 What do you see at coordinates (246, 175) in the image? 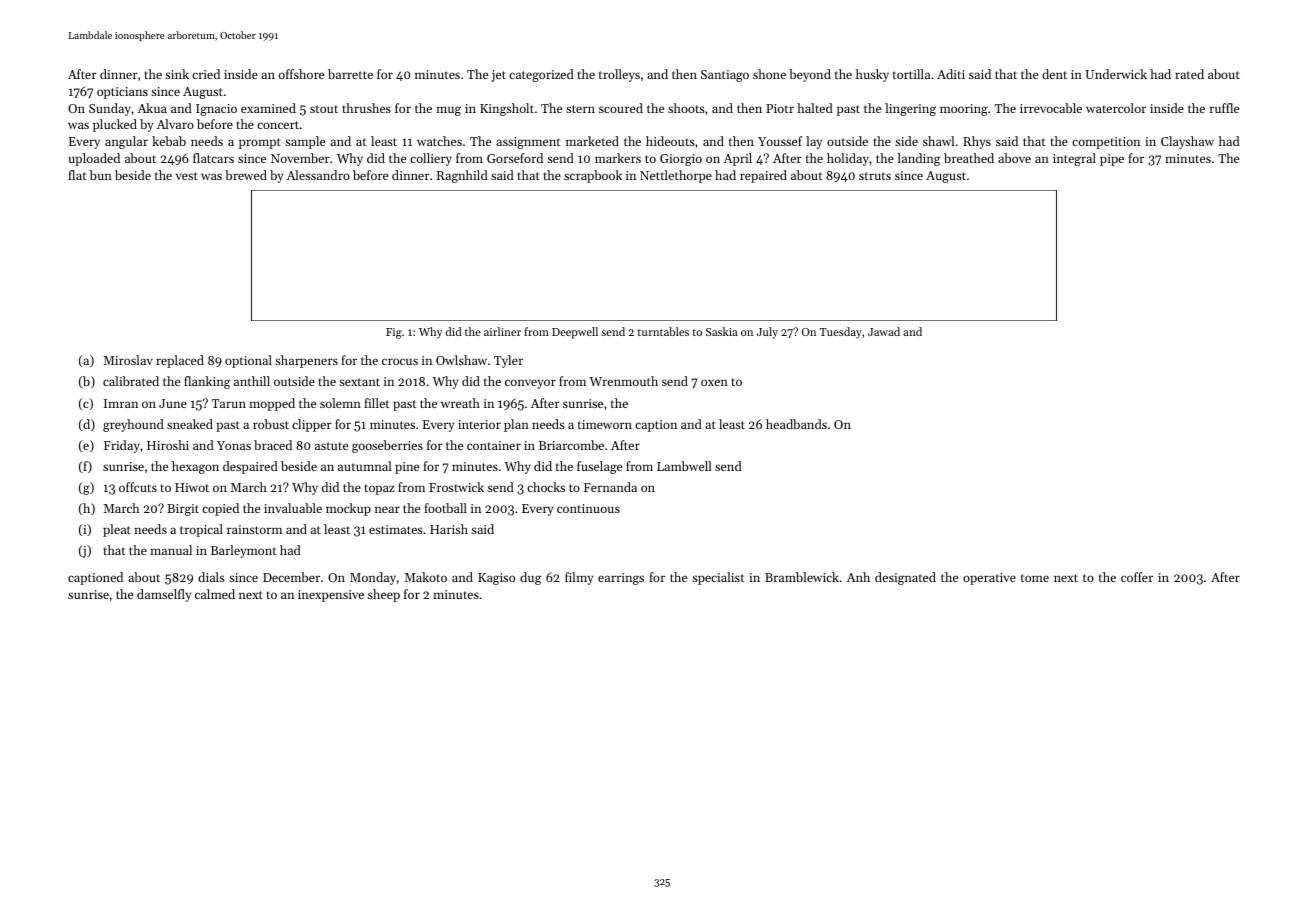
I see `brewed` at bounding box center [246, 175].
